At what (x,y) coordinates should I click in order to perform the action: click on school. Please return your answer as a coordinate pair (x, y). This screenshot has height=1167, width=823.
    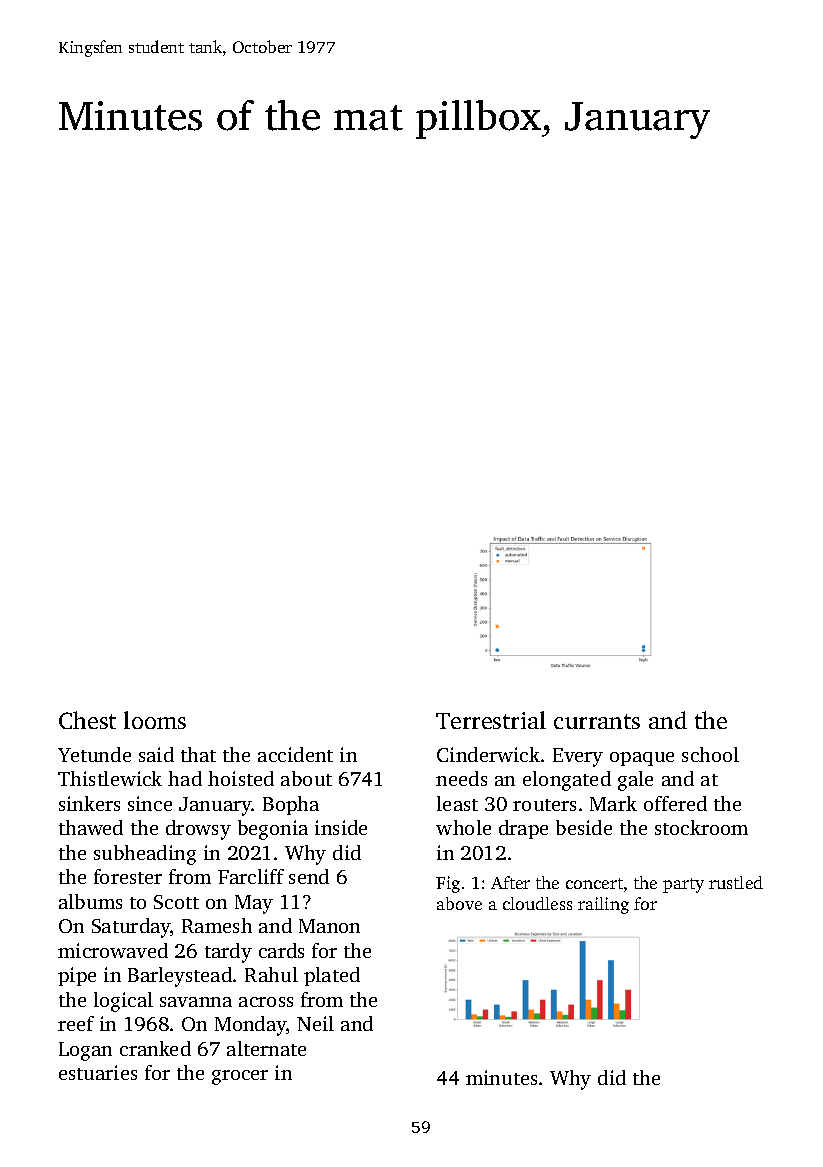
    Looking at the image, I should click on (710, 754).
